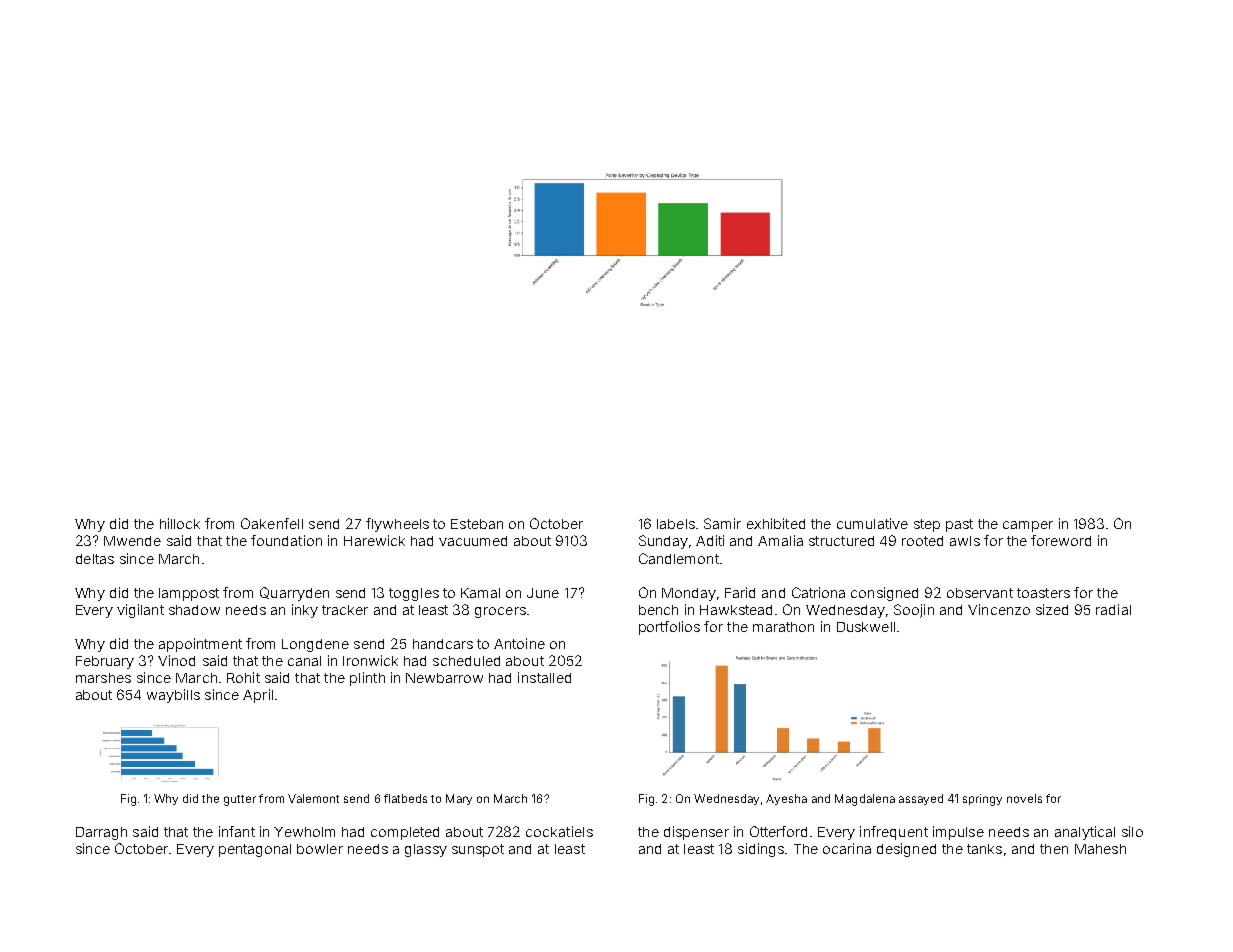  Describe the element at coordinates (544, 677) in the screenshot. I see `installed` at that location.
